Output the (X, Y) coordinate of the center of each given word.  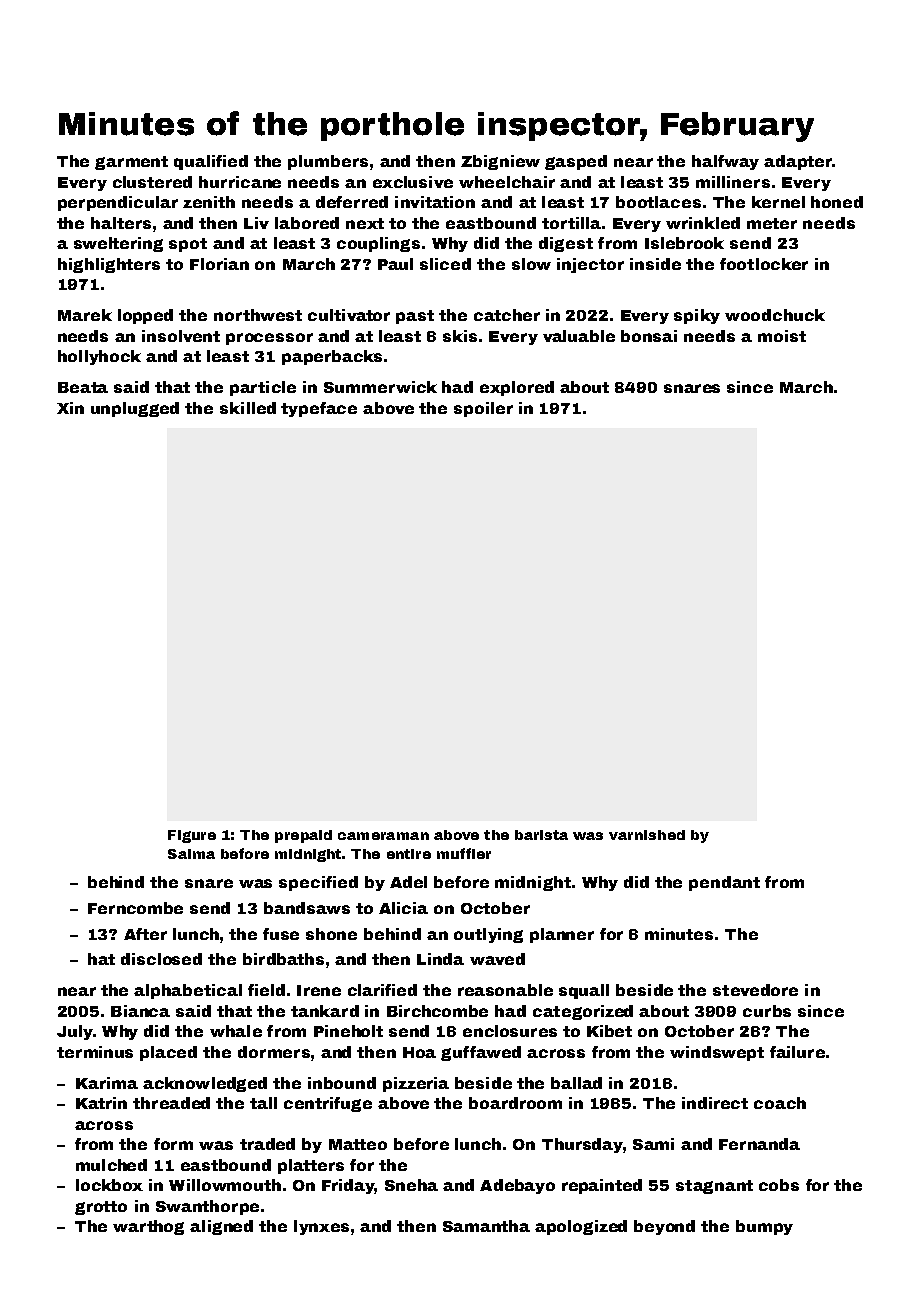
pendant (724, 883)
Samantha (486, 1226)
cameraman (383, 836)
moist (782, 336)
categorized (583, 1012)
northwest (258, 315)
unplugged (135, 409)
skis (460, 336)
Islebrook (684, 243)
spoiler (483, 409)
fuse (281, 934)
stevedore (755, 990)
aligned (221, 1227)
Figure (192, 836)
